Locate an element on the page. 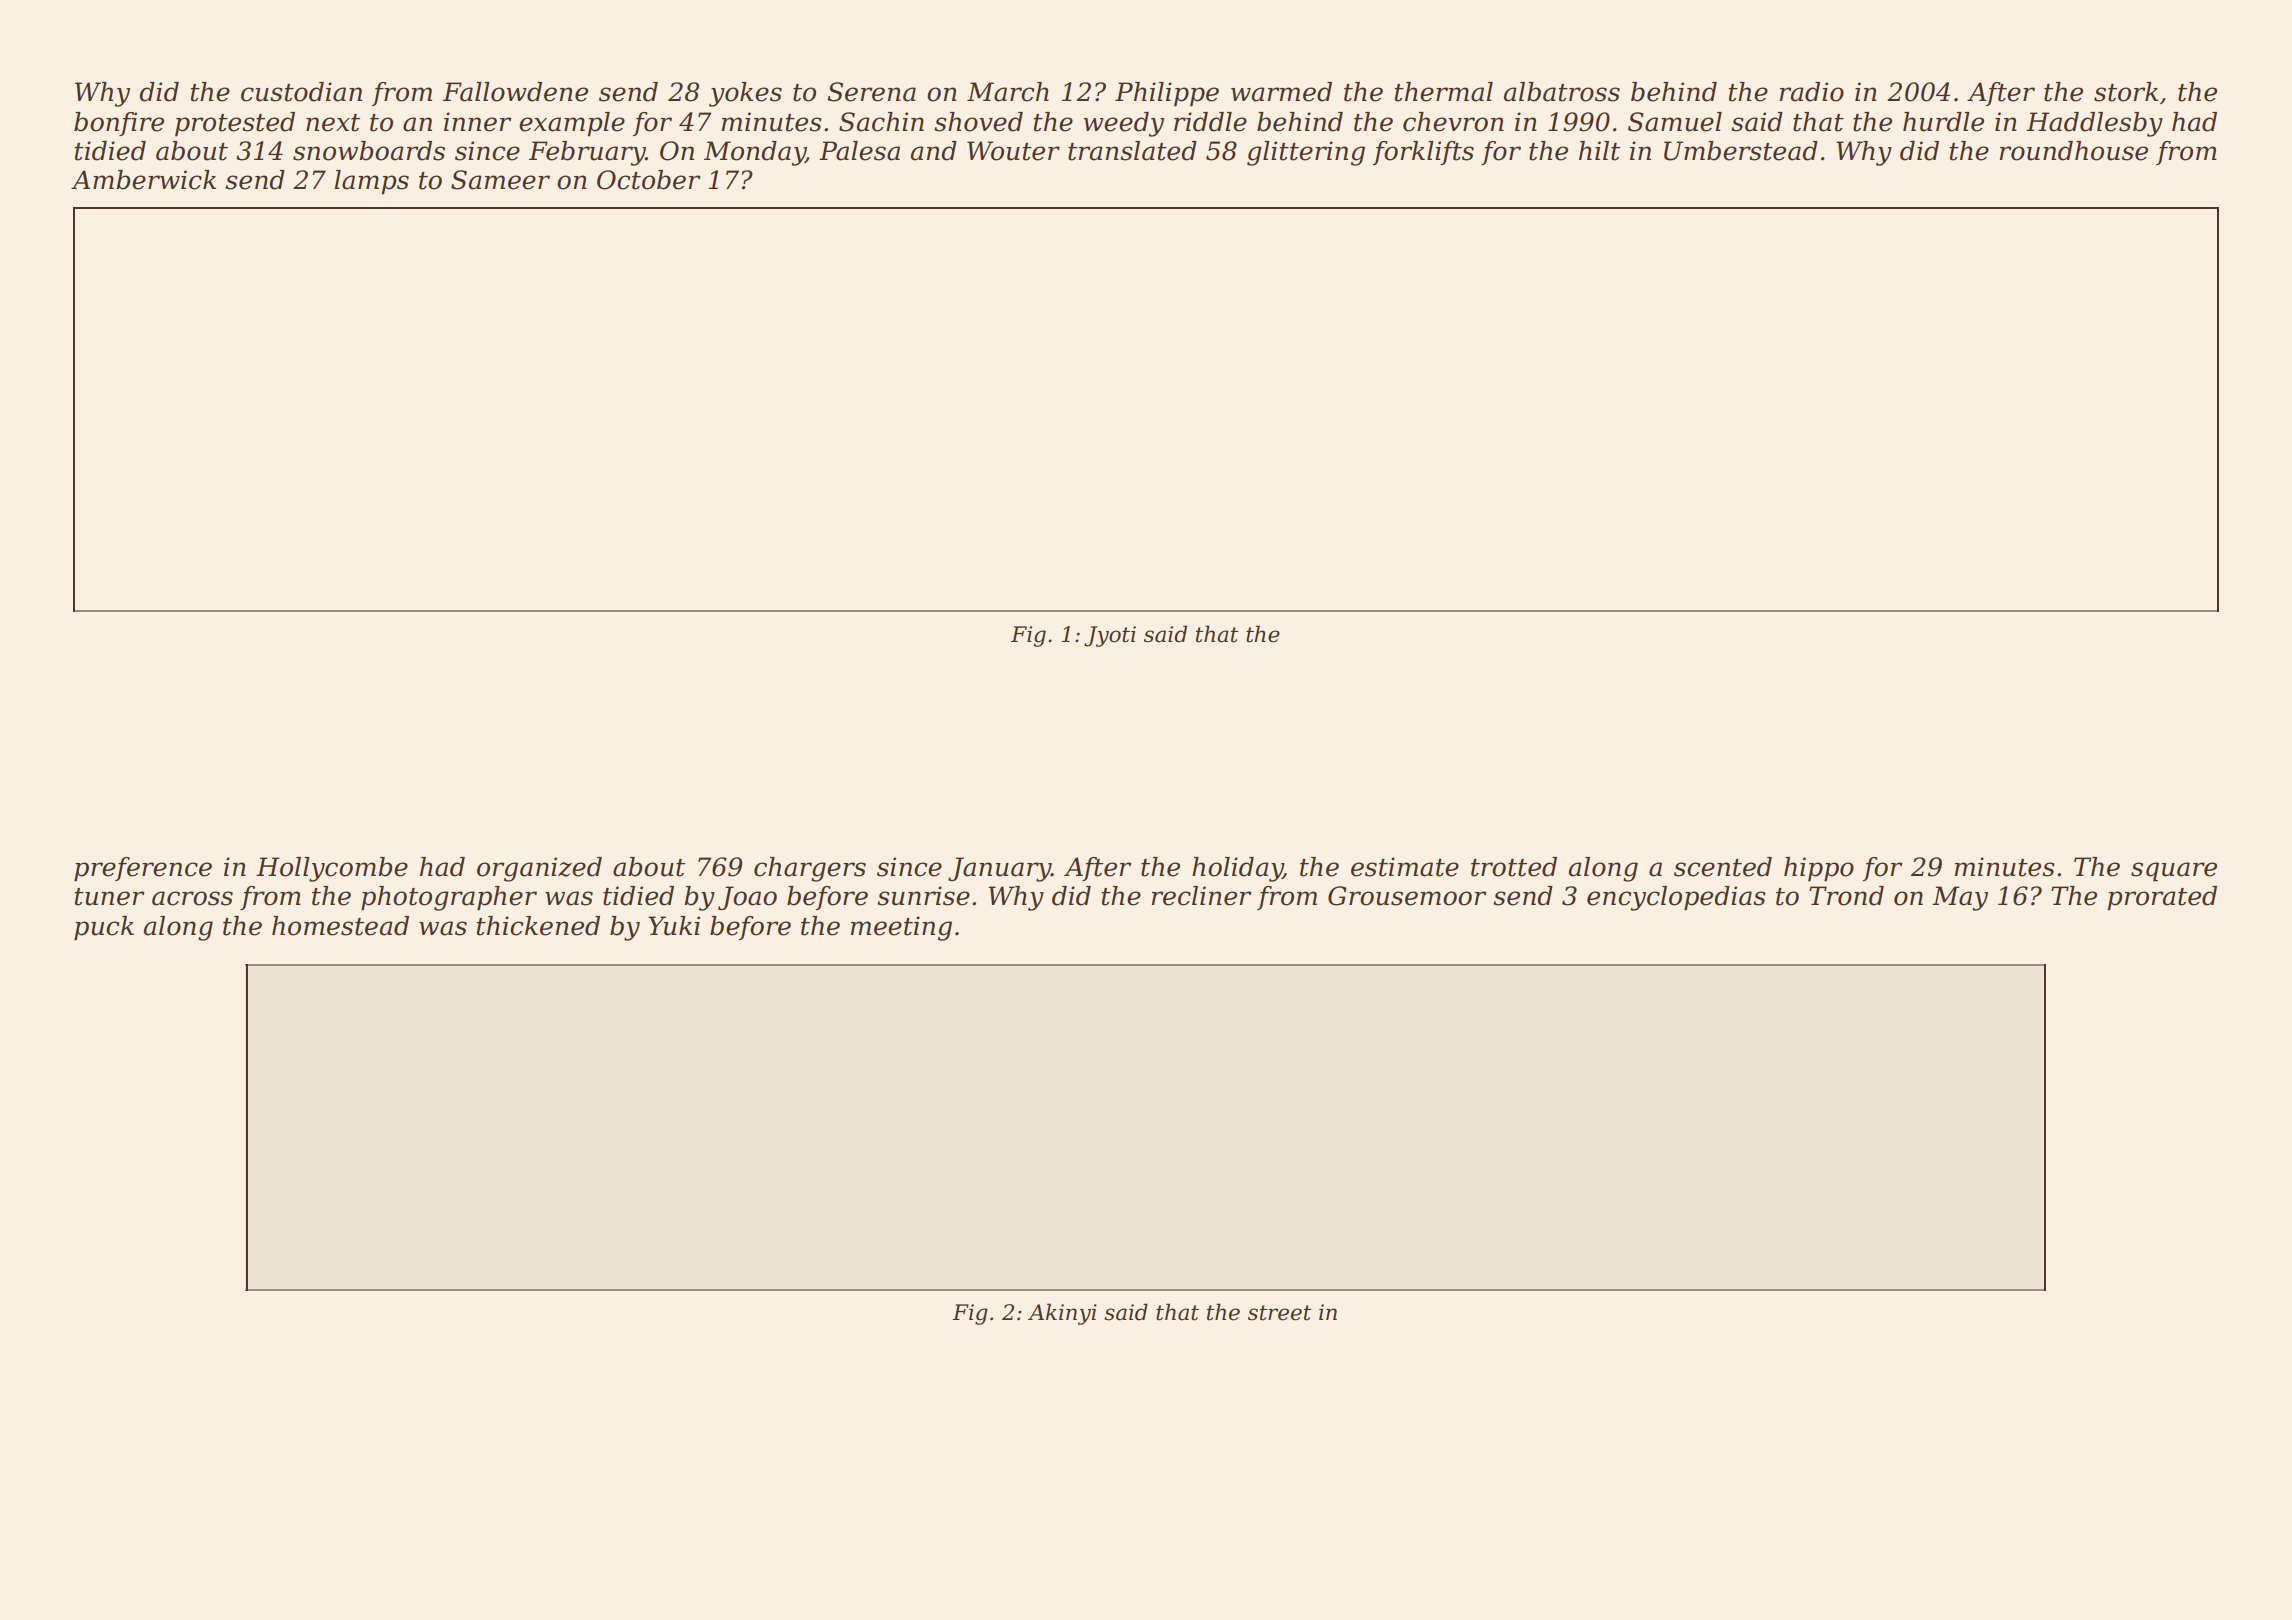 Image resolution: width=2292 pixels, height=1620 pixels. bonfire is located at coordinates (119, 124).
